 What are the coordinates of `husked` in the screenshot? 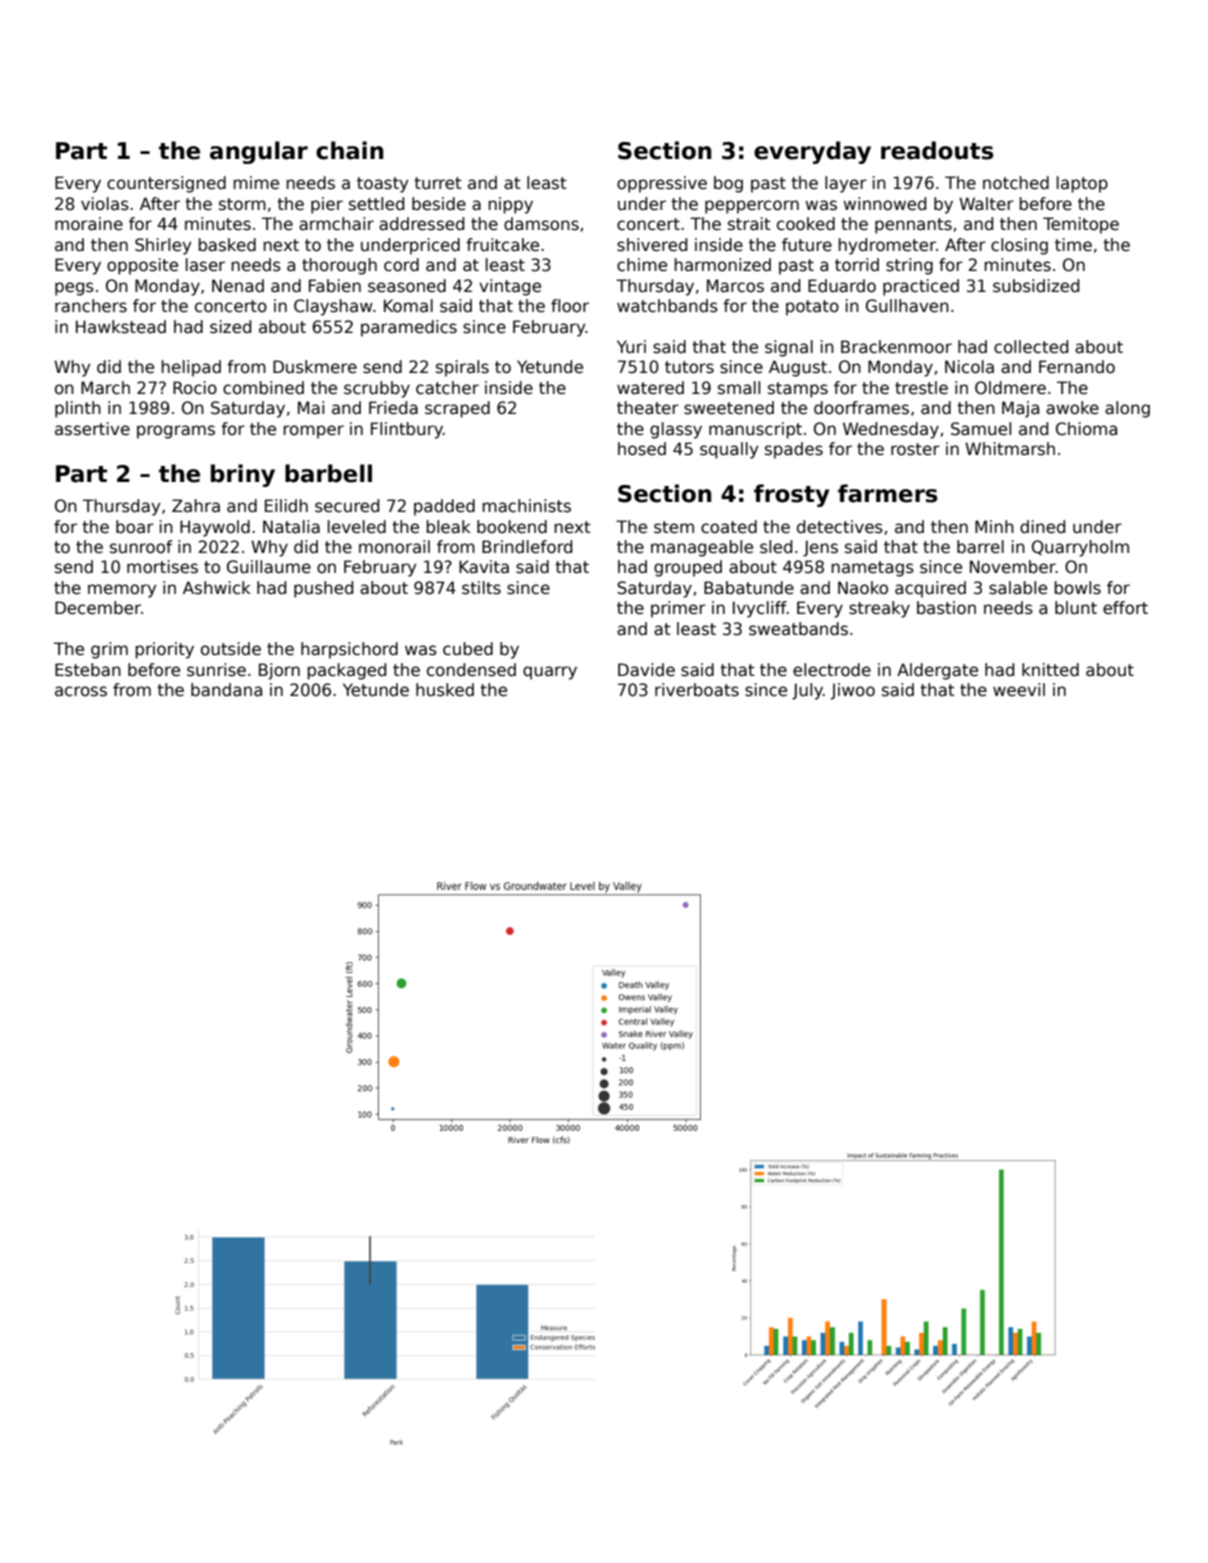 It's located at (445, 690).
